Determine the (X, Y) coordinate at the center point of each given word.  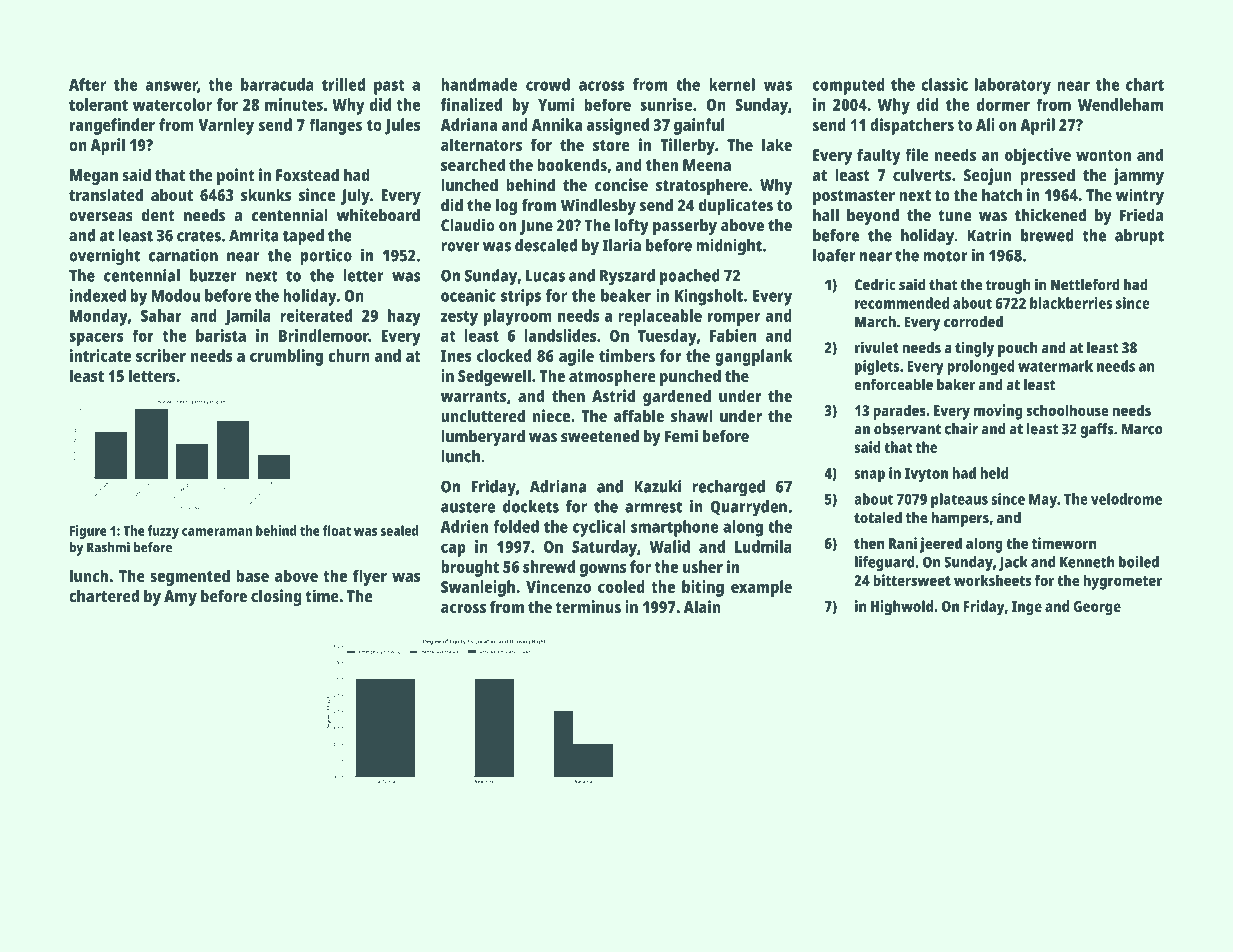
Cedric (875, 284)
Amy (180, 598)
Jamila (247, 317)
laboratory (1013, 86)
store (611, 145)
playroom (518, 317)
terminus (588, 606)
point (236, 176)
